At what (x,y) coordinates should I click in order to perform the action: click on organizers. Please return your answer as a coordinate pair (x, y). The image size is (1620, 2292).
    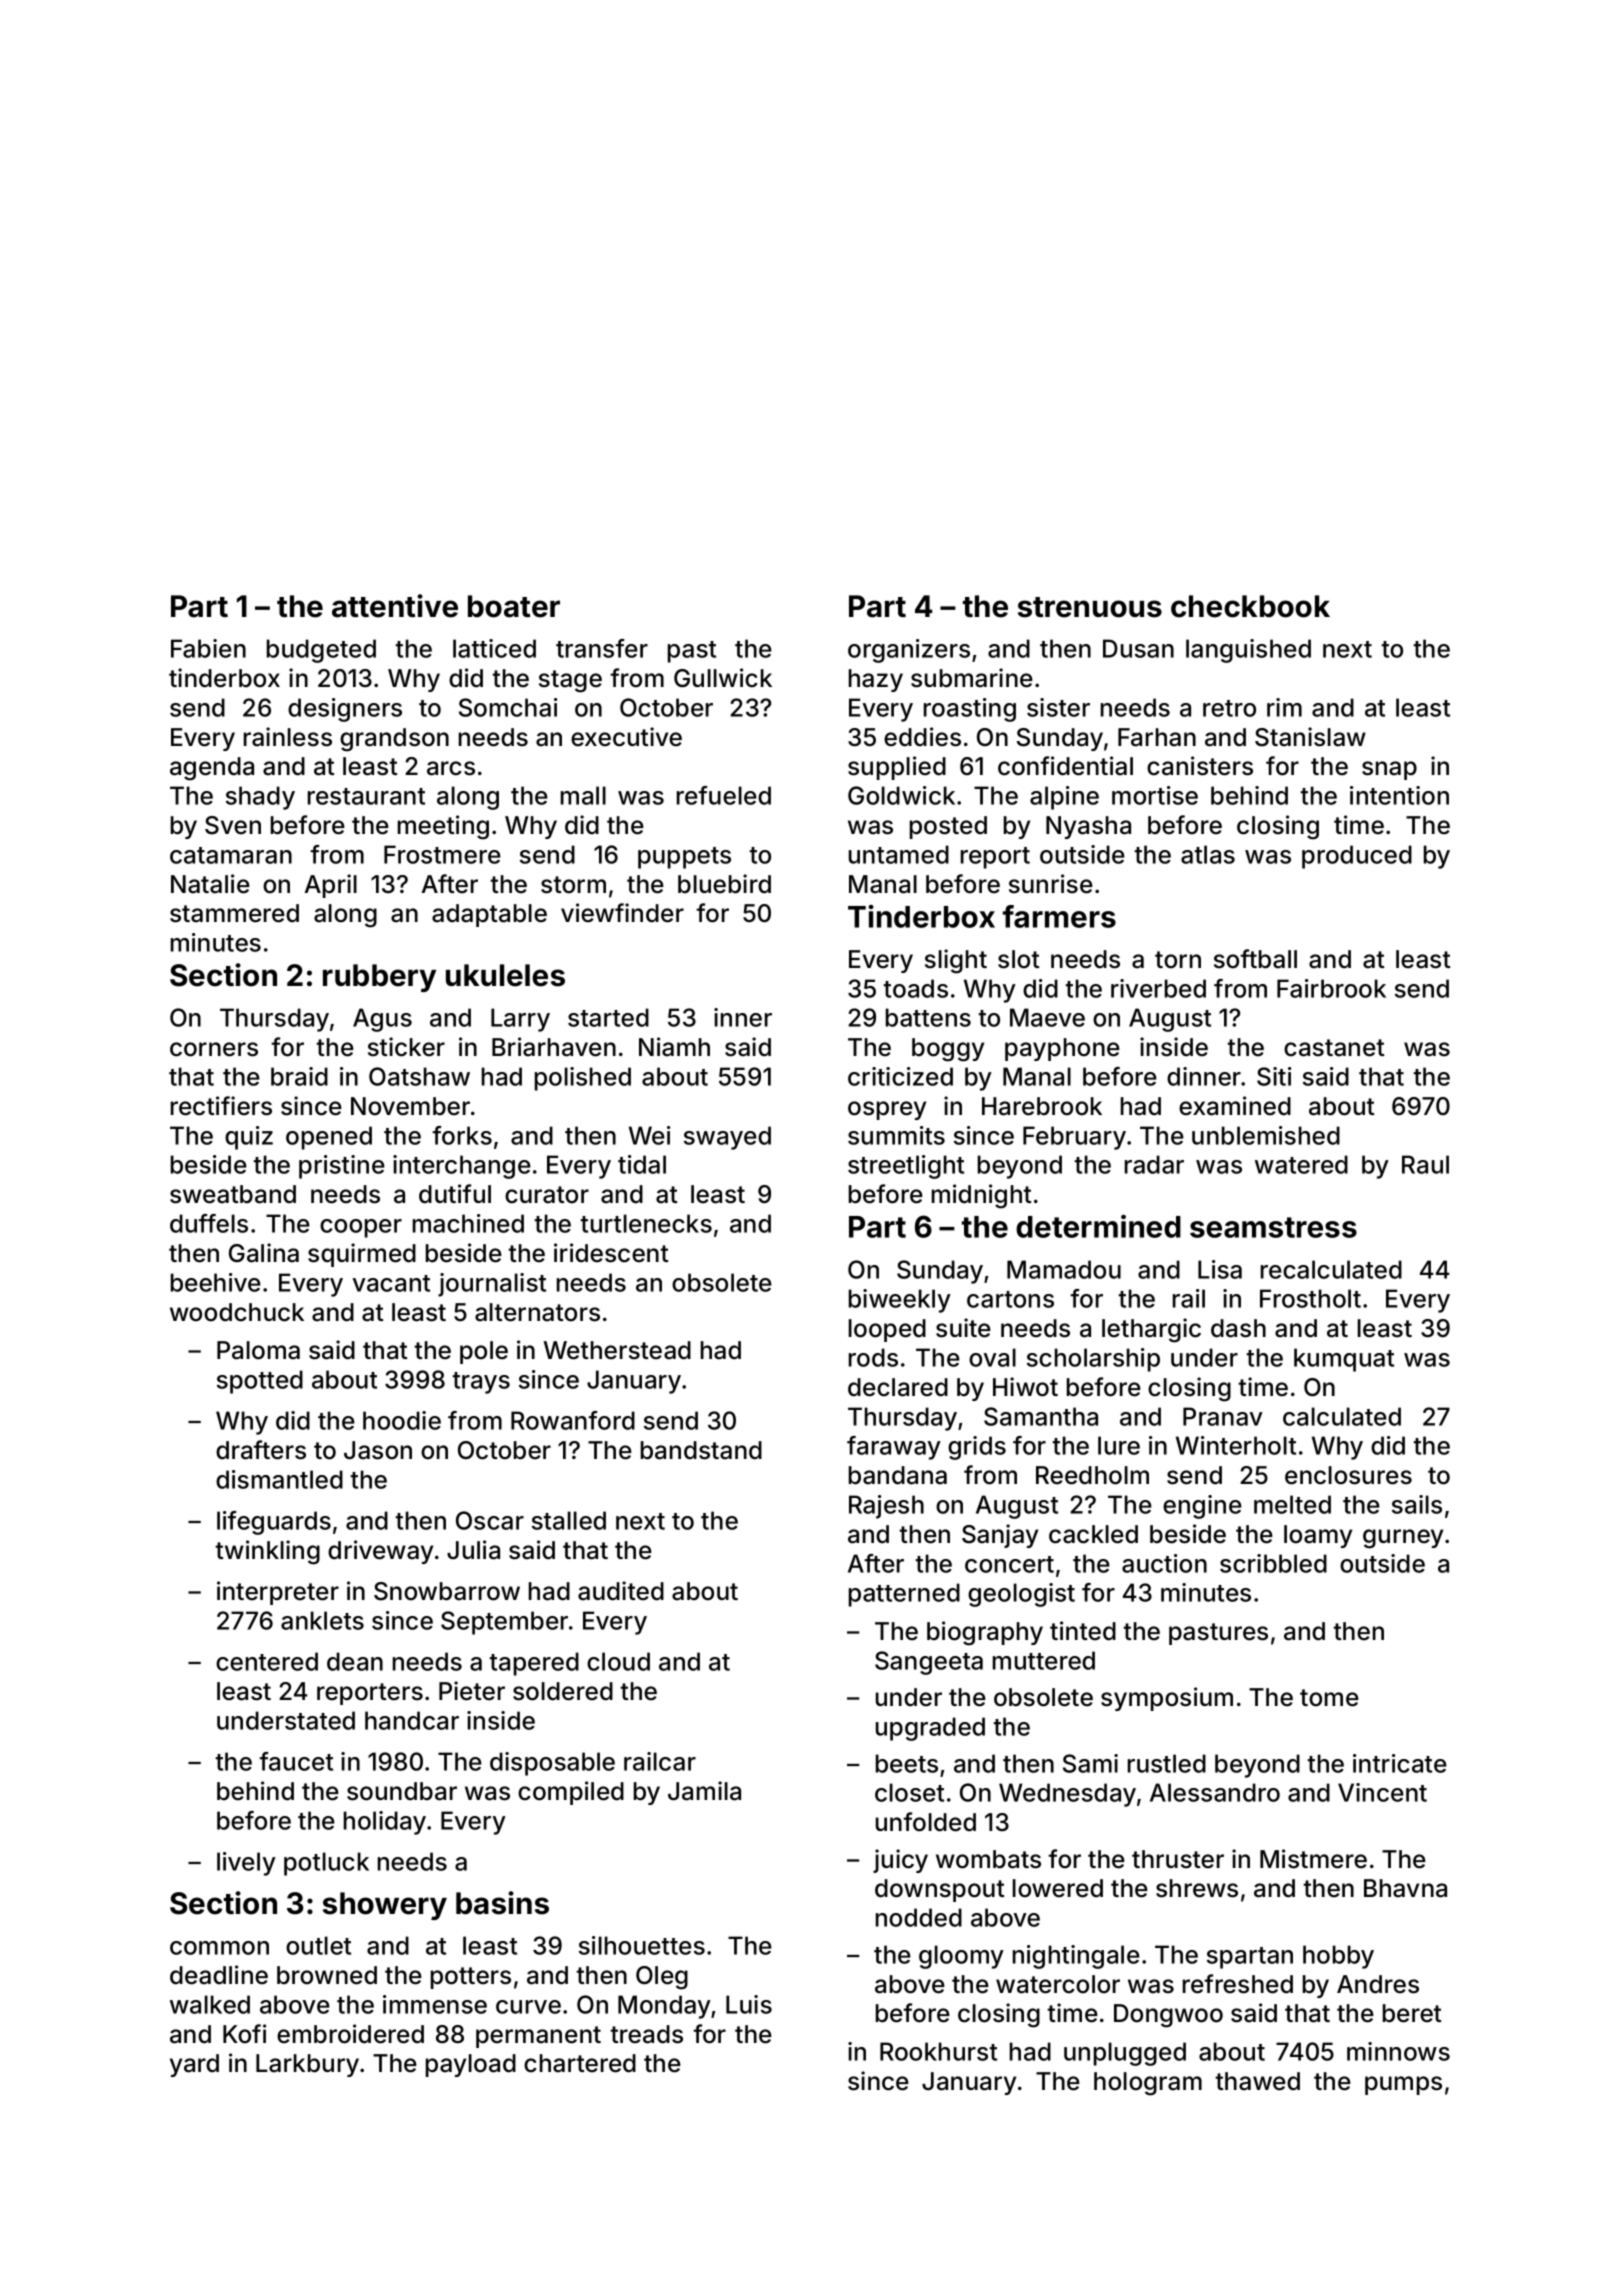
    Looking at the image, I should click on (909, 651).
